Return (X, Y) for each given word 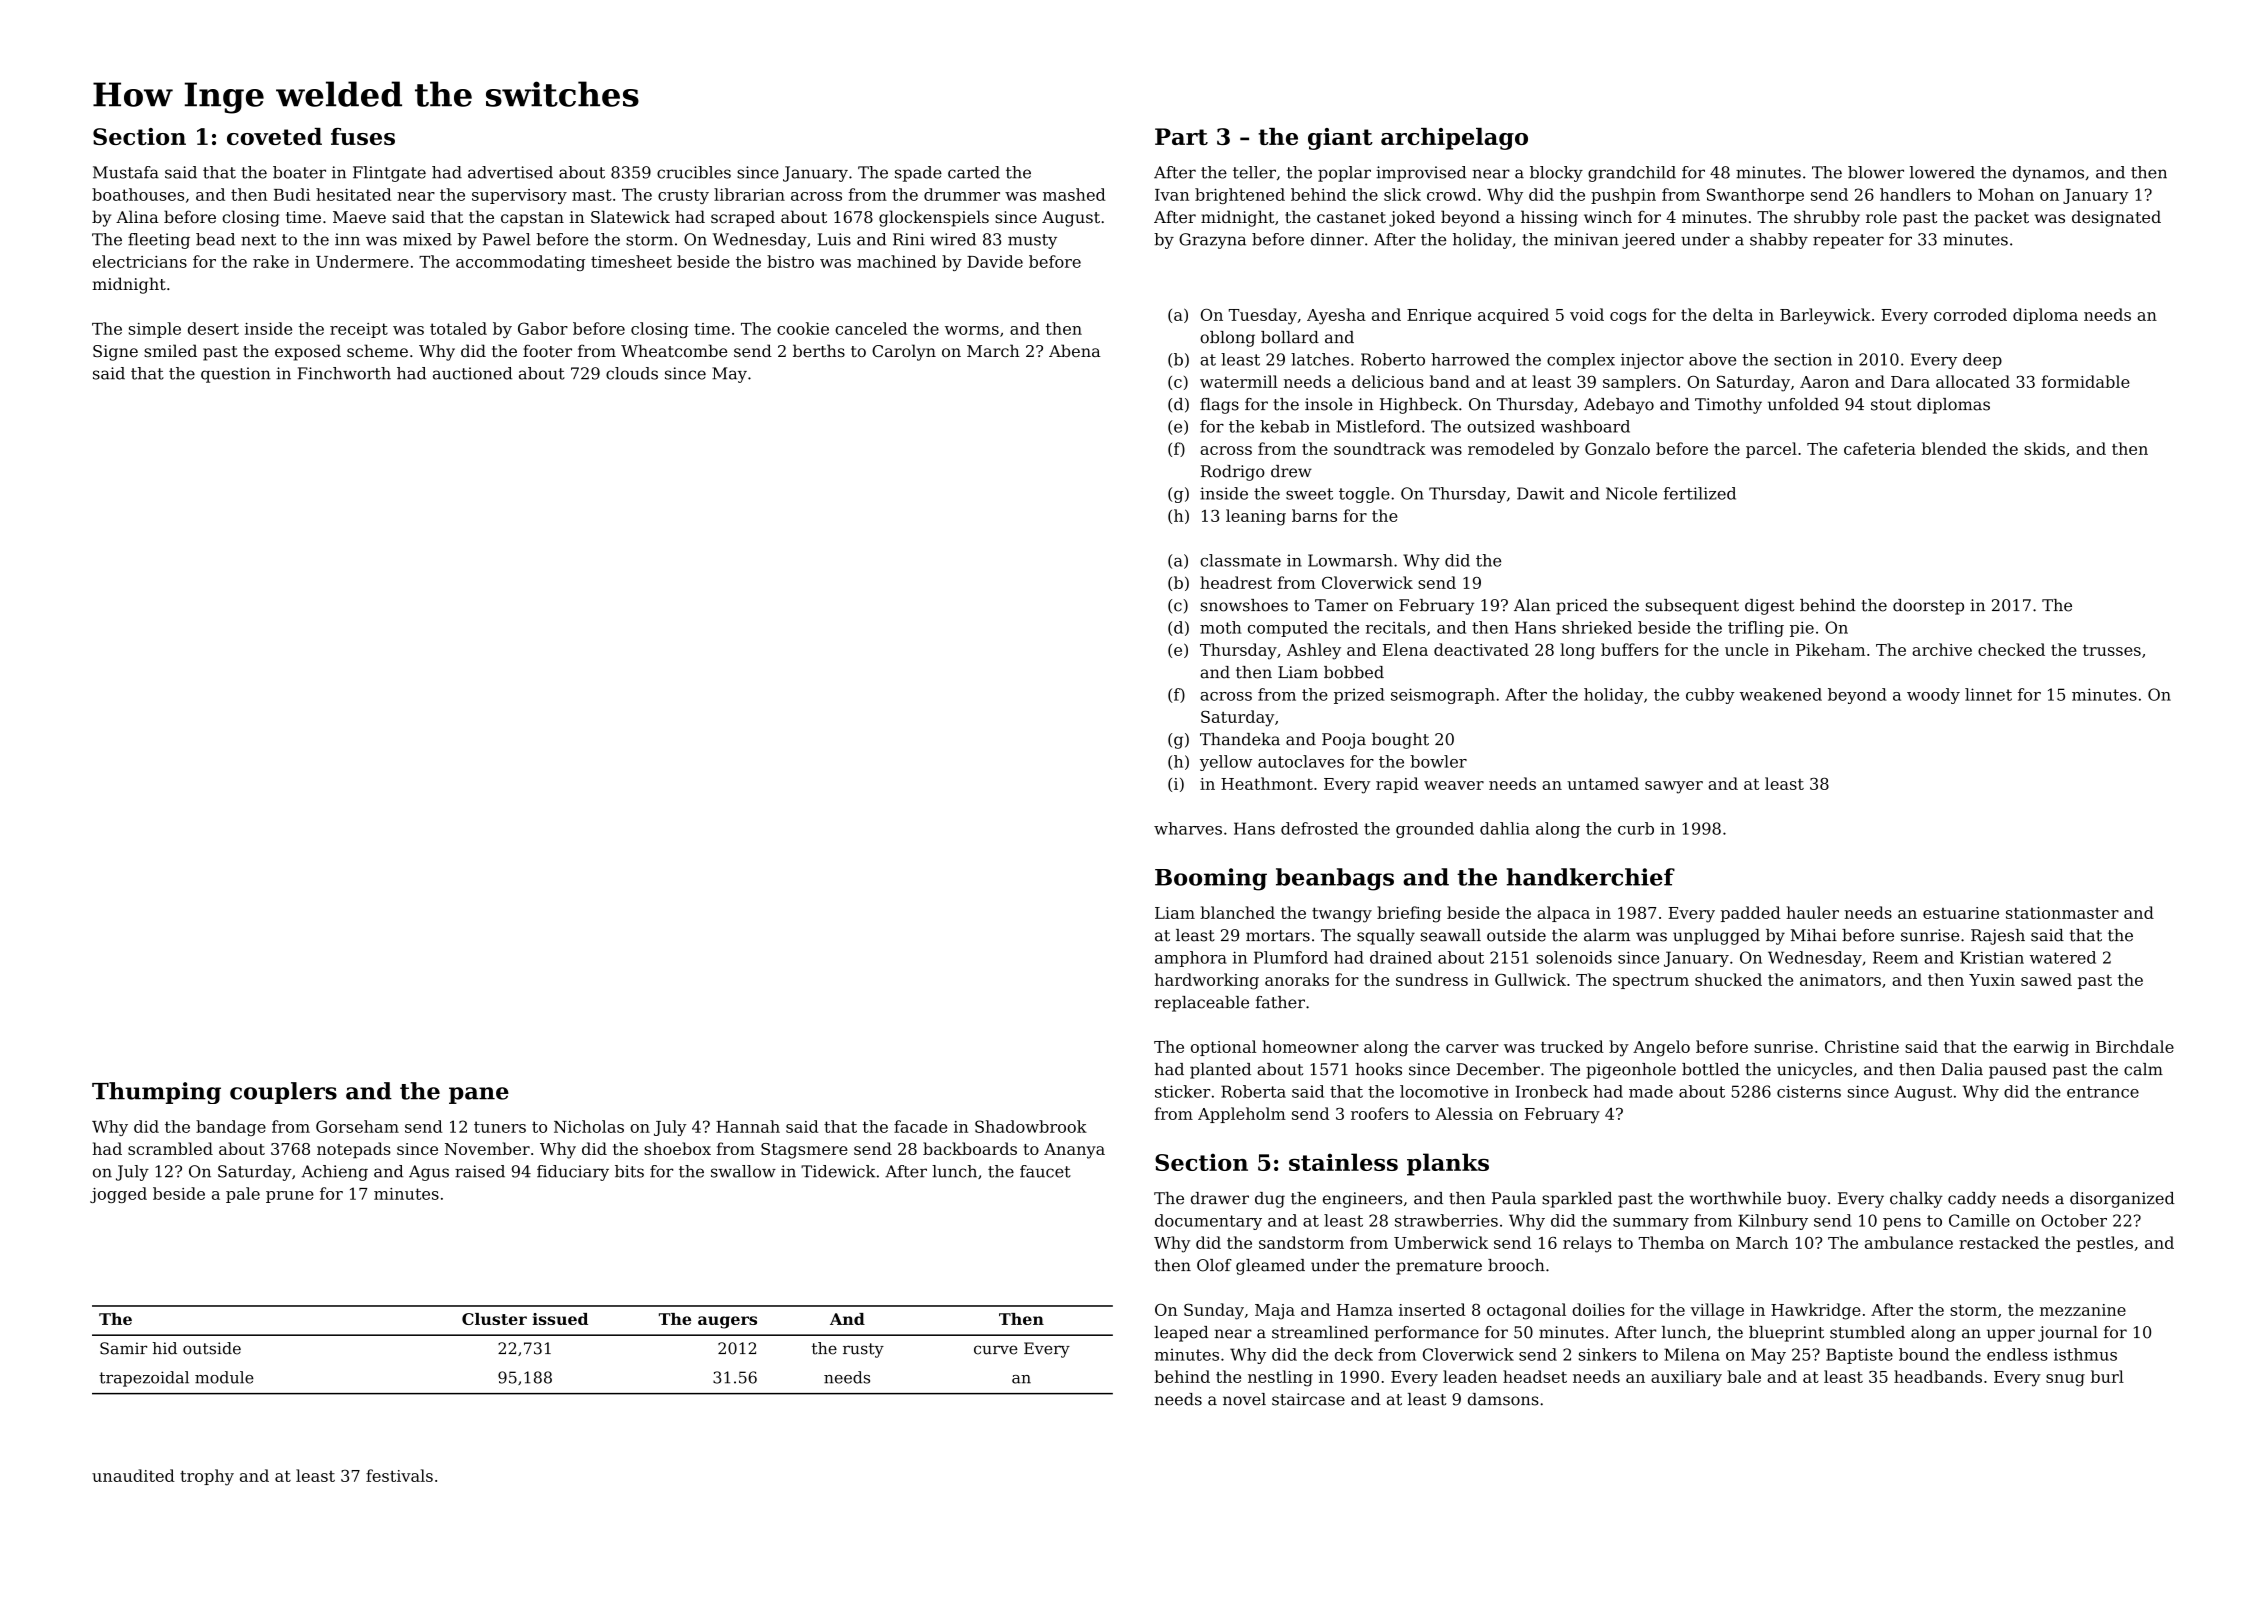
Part (1181, 136)
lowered (1942, 172)
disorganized (2122, 1200)
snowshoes (1244, 605)
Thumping (156, 1093)
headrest (1236, 582)
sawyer (1674, 787)
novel (1244, 1399)
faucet (1045, 1171)
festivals (399, 1475)
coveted (274, 136)
